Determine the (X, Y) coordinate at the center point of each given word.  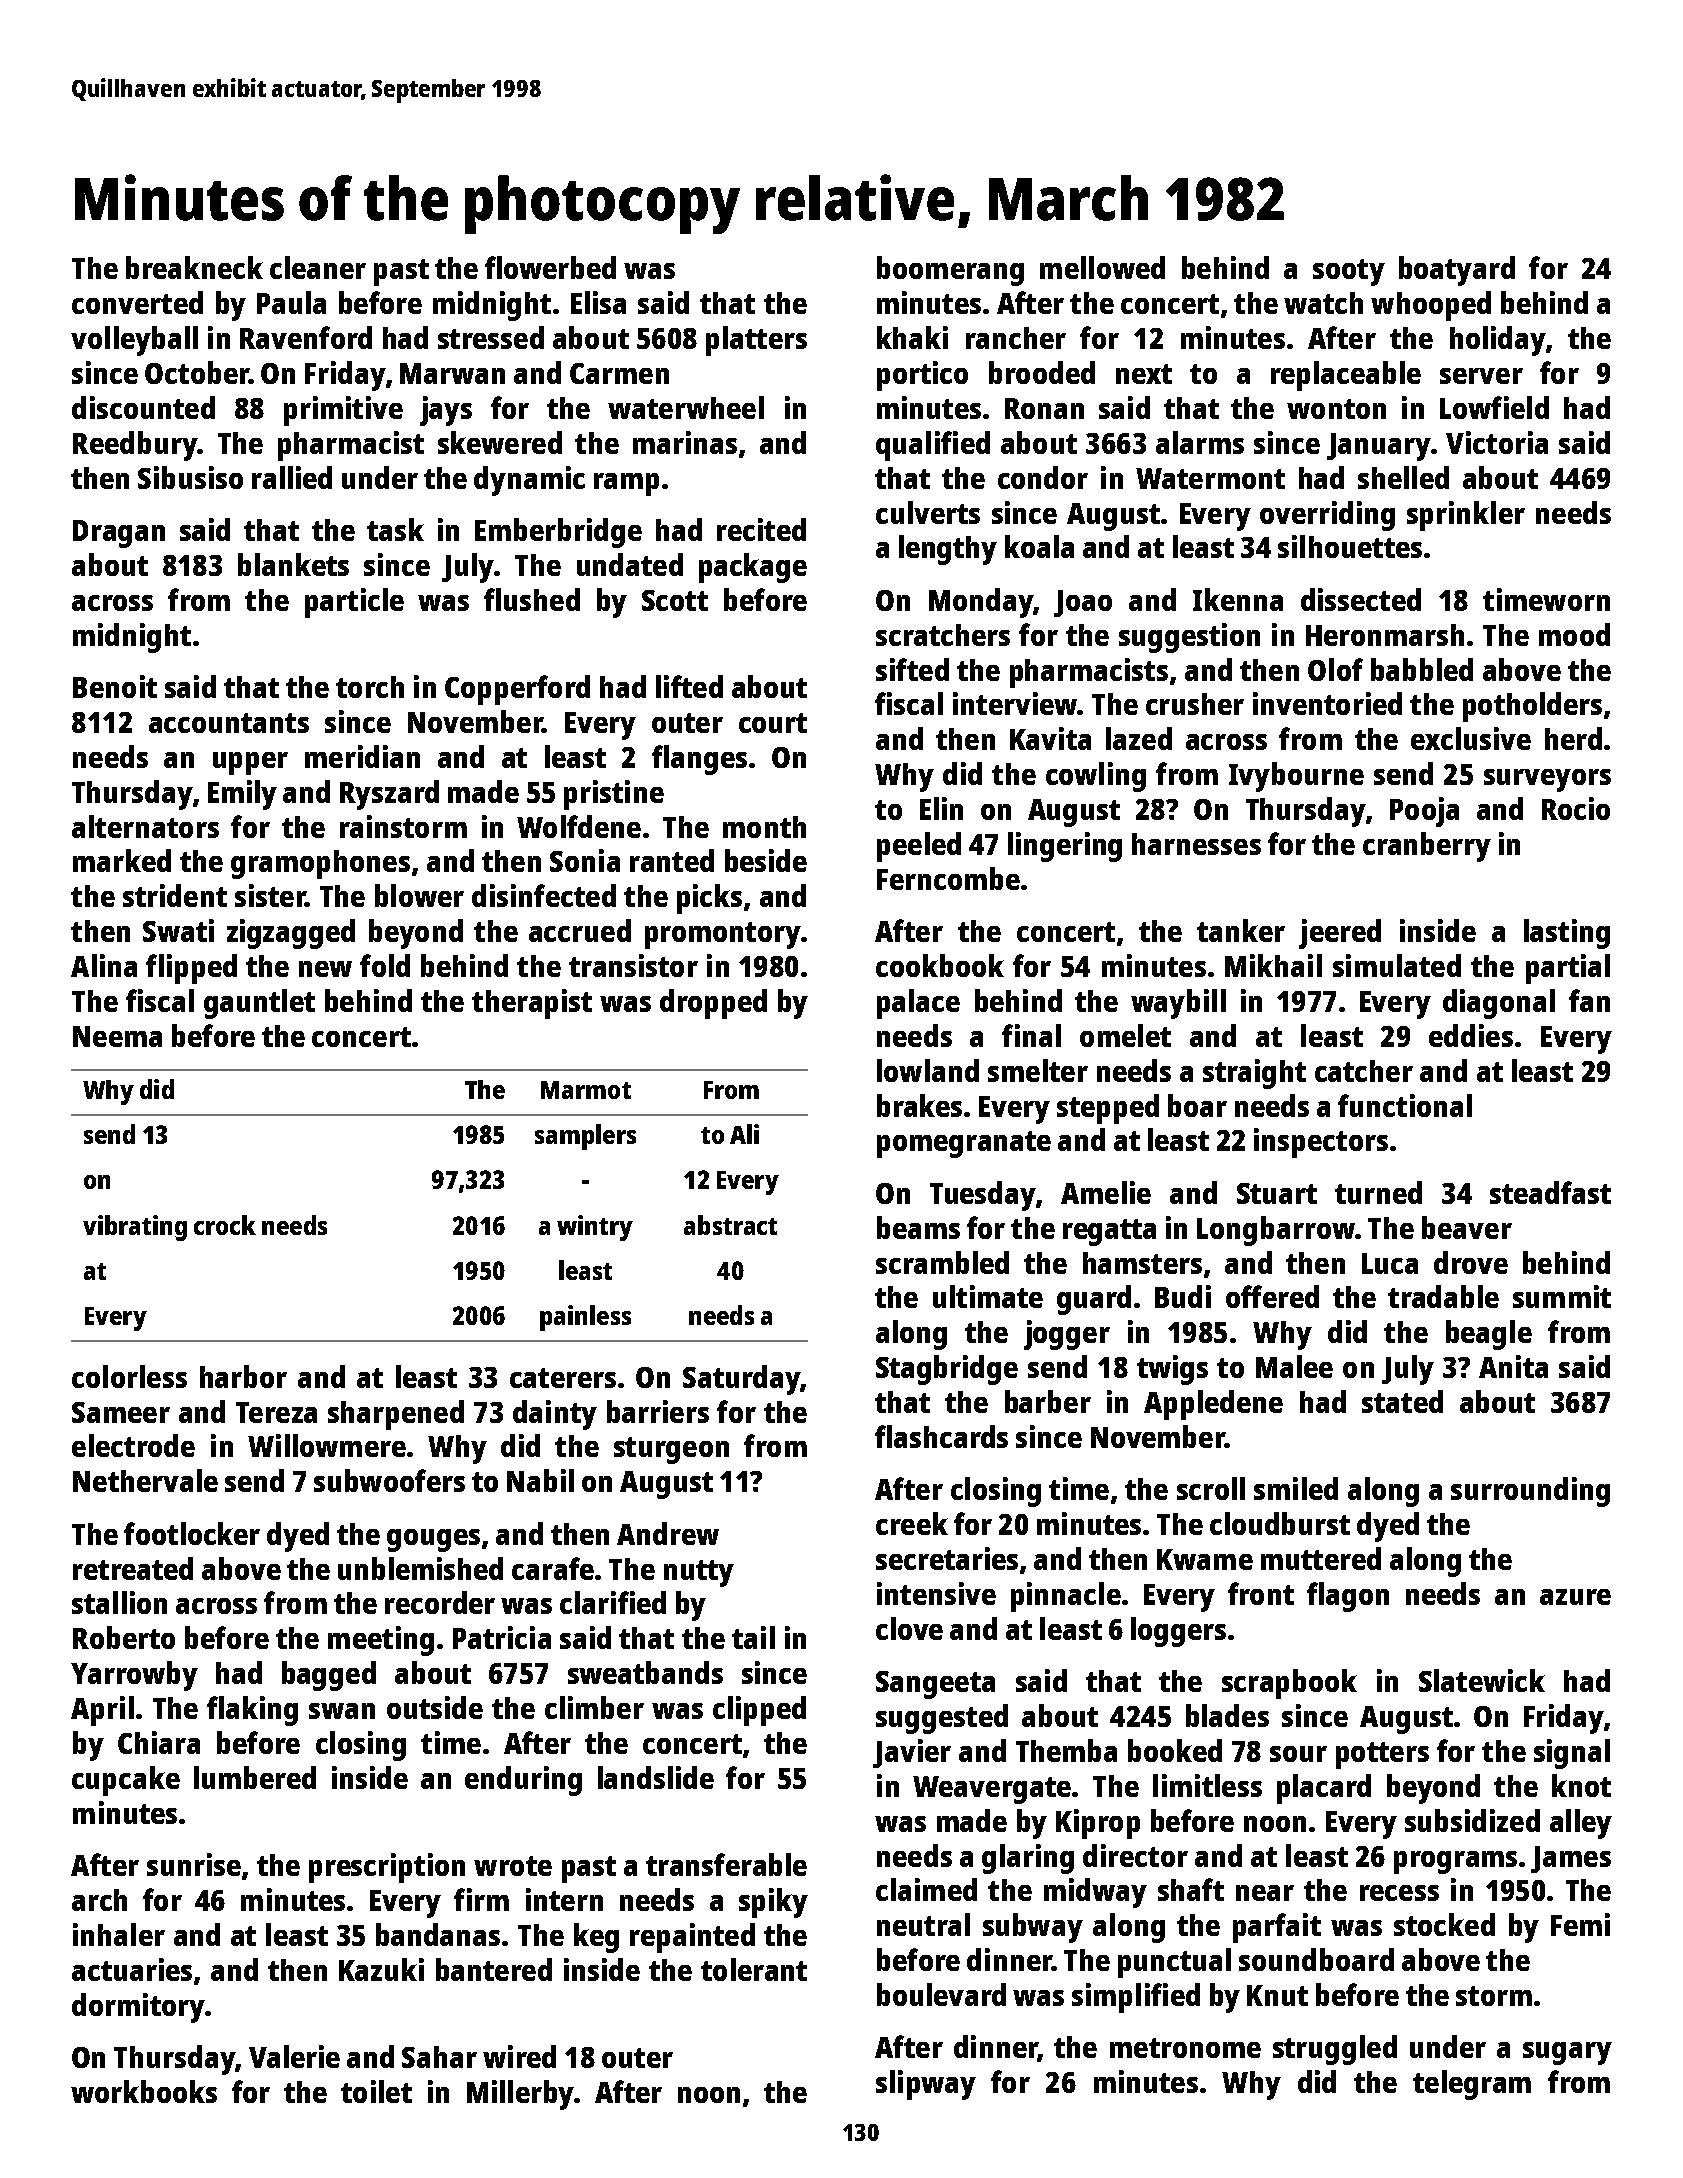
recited (761, 529)
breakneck (194, 267)
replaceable (1346, 376)
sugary (1567, 2053)
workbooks (144, 2091)
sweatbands (645, 1672)
